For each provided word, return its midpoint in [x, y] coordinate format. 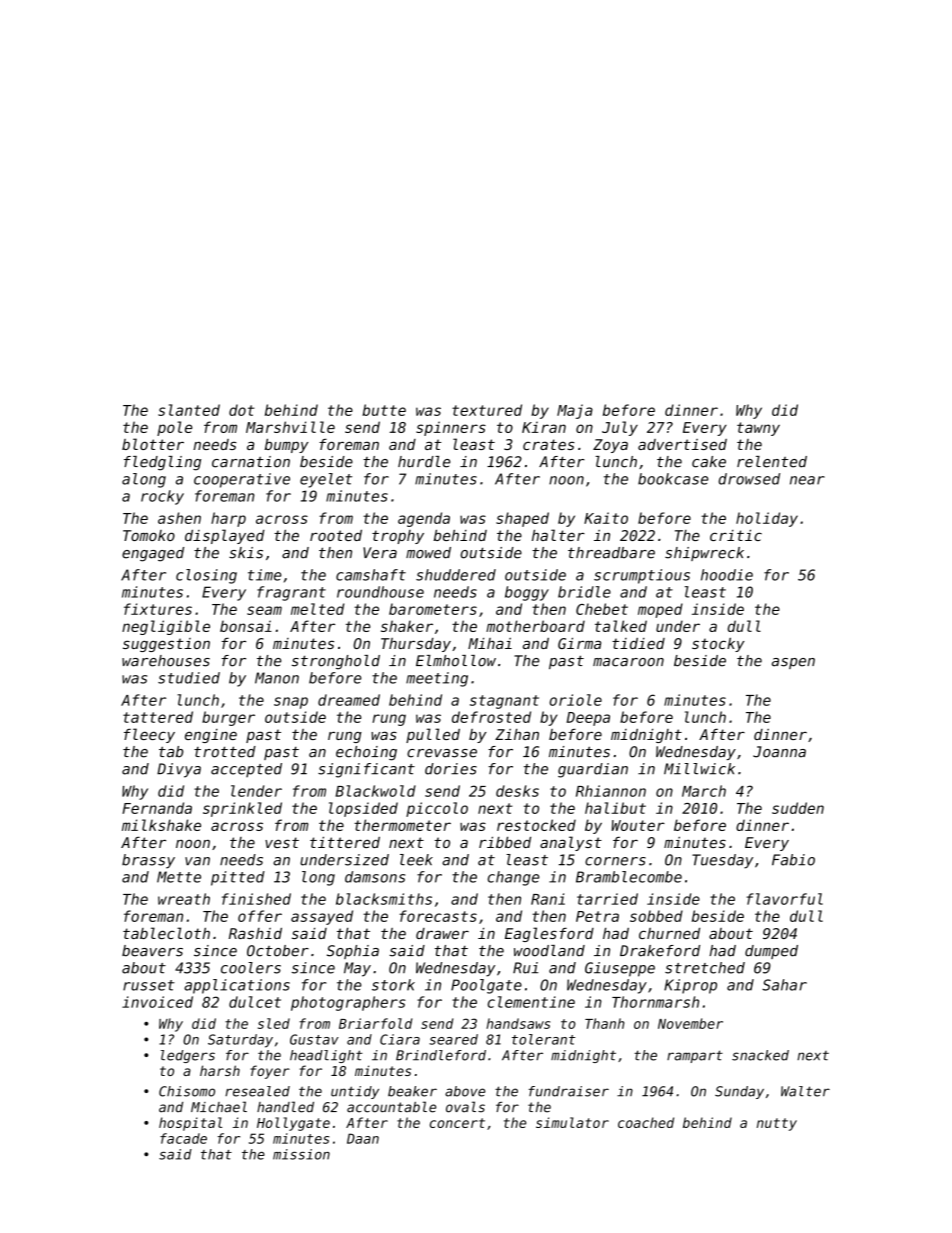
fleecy [149, 735]
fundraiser [569, 1091]
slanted [189, 410]
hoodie [727, 575]
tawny [758, 429]
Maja [575, 411]
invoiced [157, 1002]
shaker [407, 626]
